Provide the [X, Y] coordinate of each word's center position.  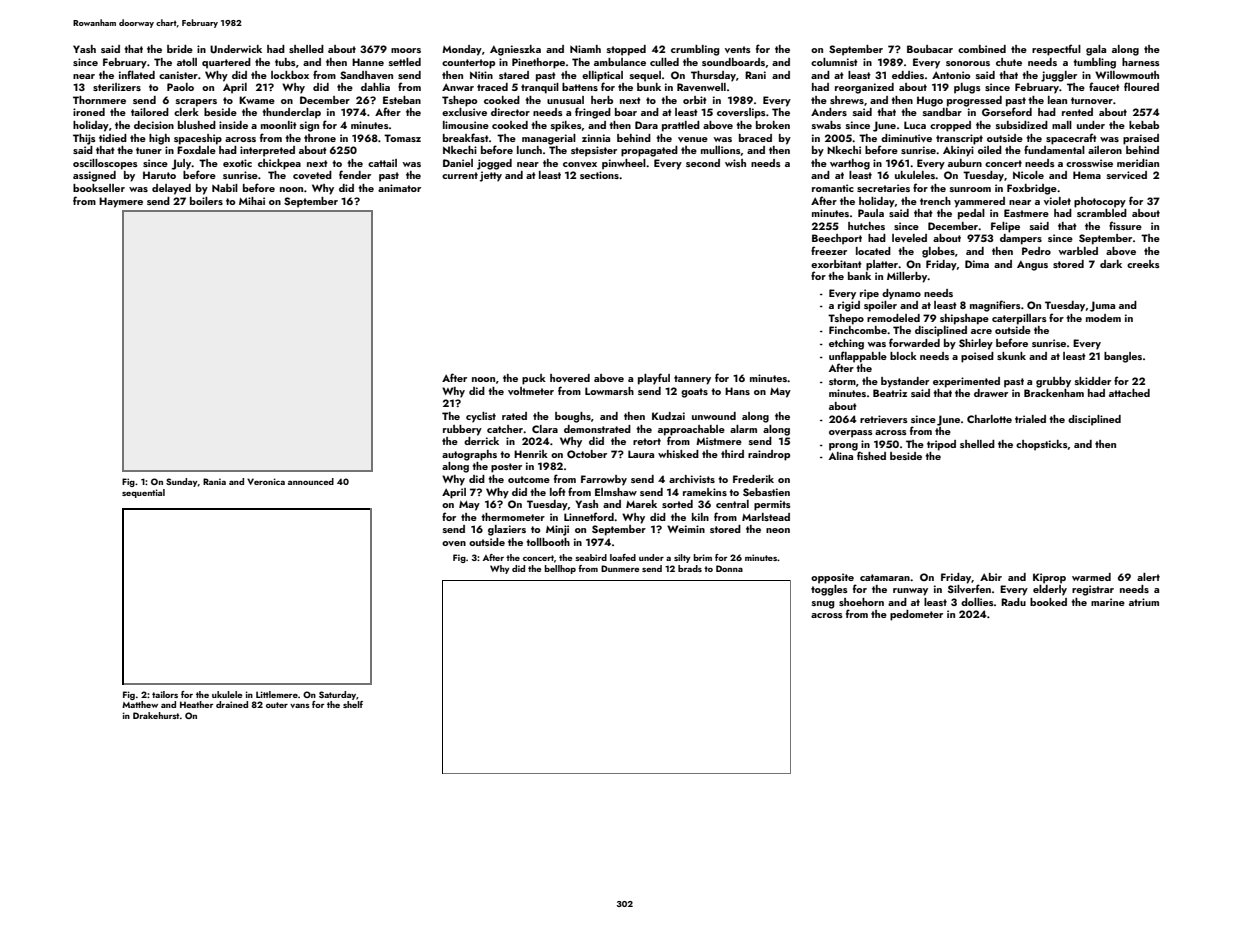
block [903, 356]
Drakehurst [156, 715]
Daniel [458, 163]
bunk [649, 87]
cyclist [481, 417]
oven [454, 543]
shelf [353, 704]
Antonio [951, 75]
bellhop [560, 569]
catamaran [885, 577]
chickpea [279, 164]
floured [1141, 86]
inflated [137, 74]
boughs [573, 417]
